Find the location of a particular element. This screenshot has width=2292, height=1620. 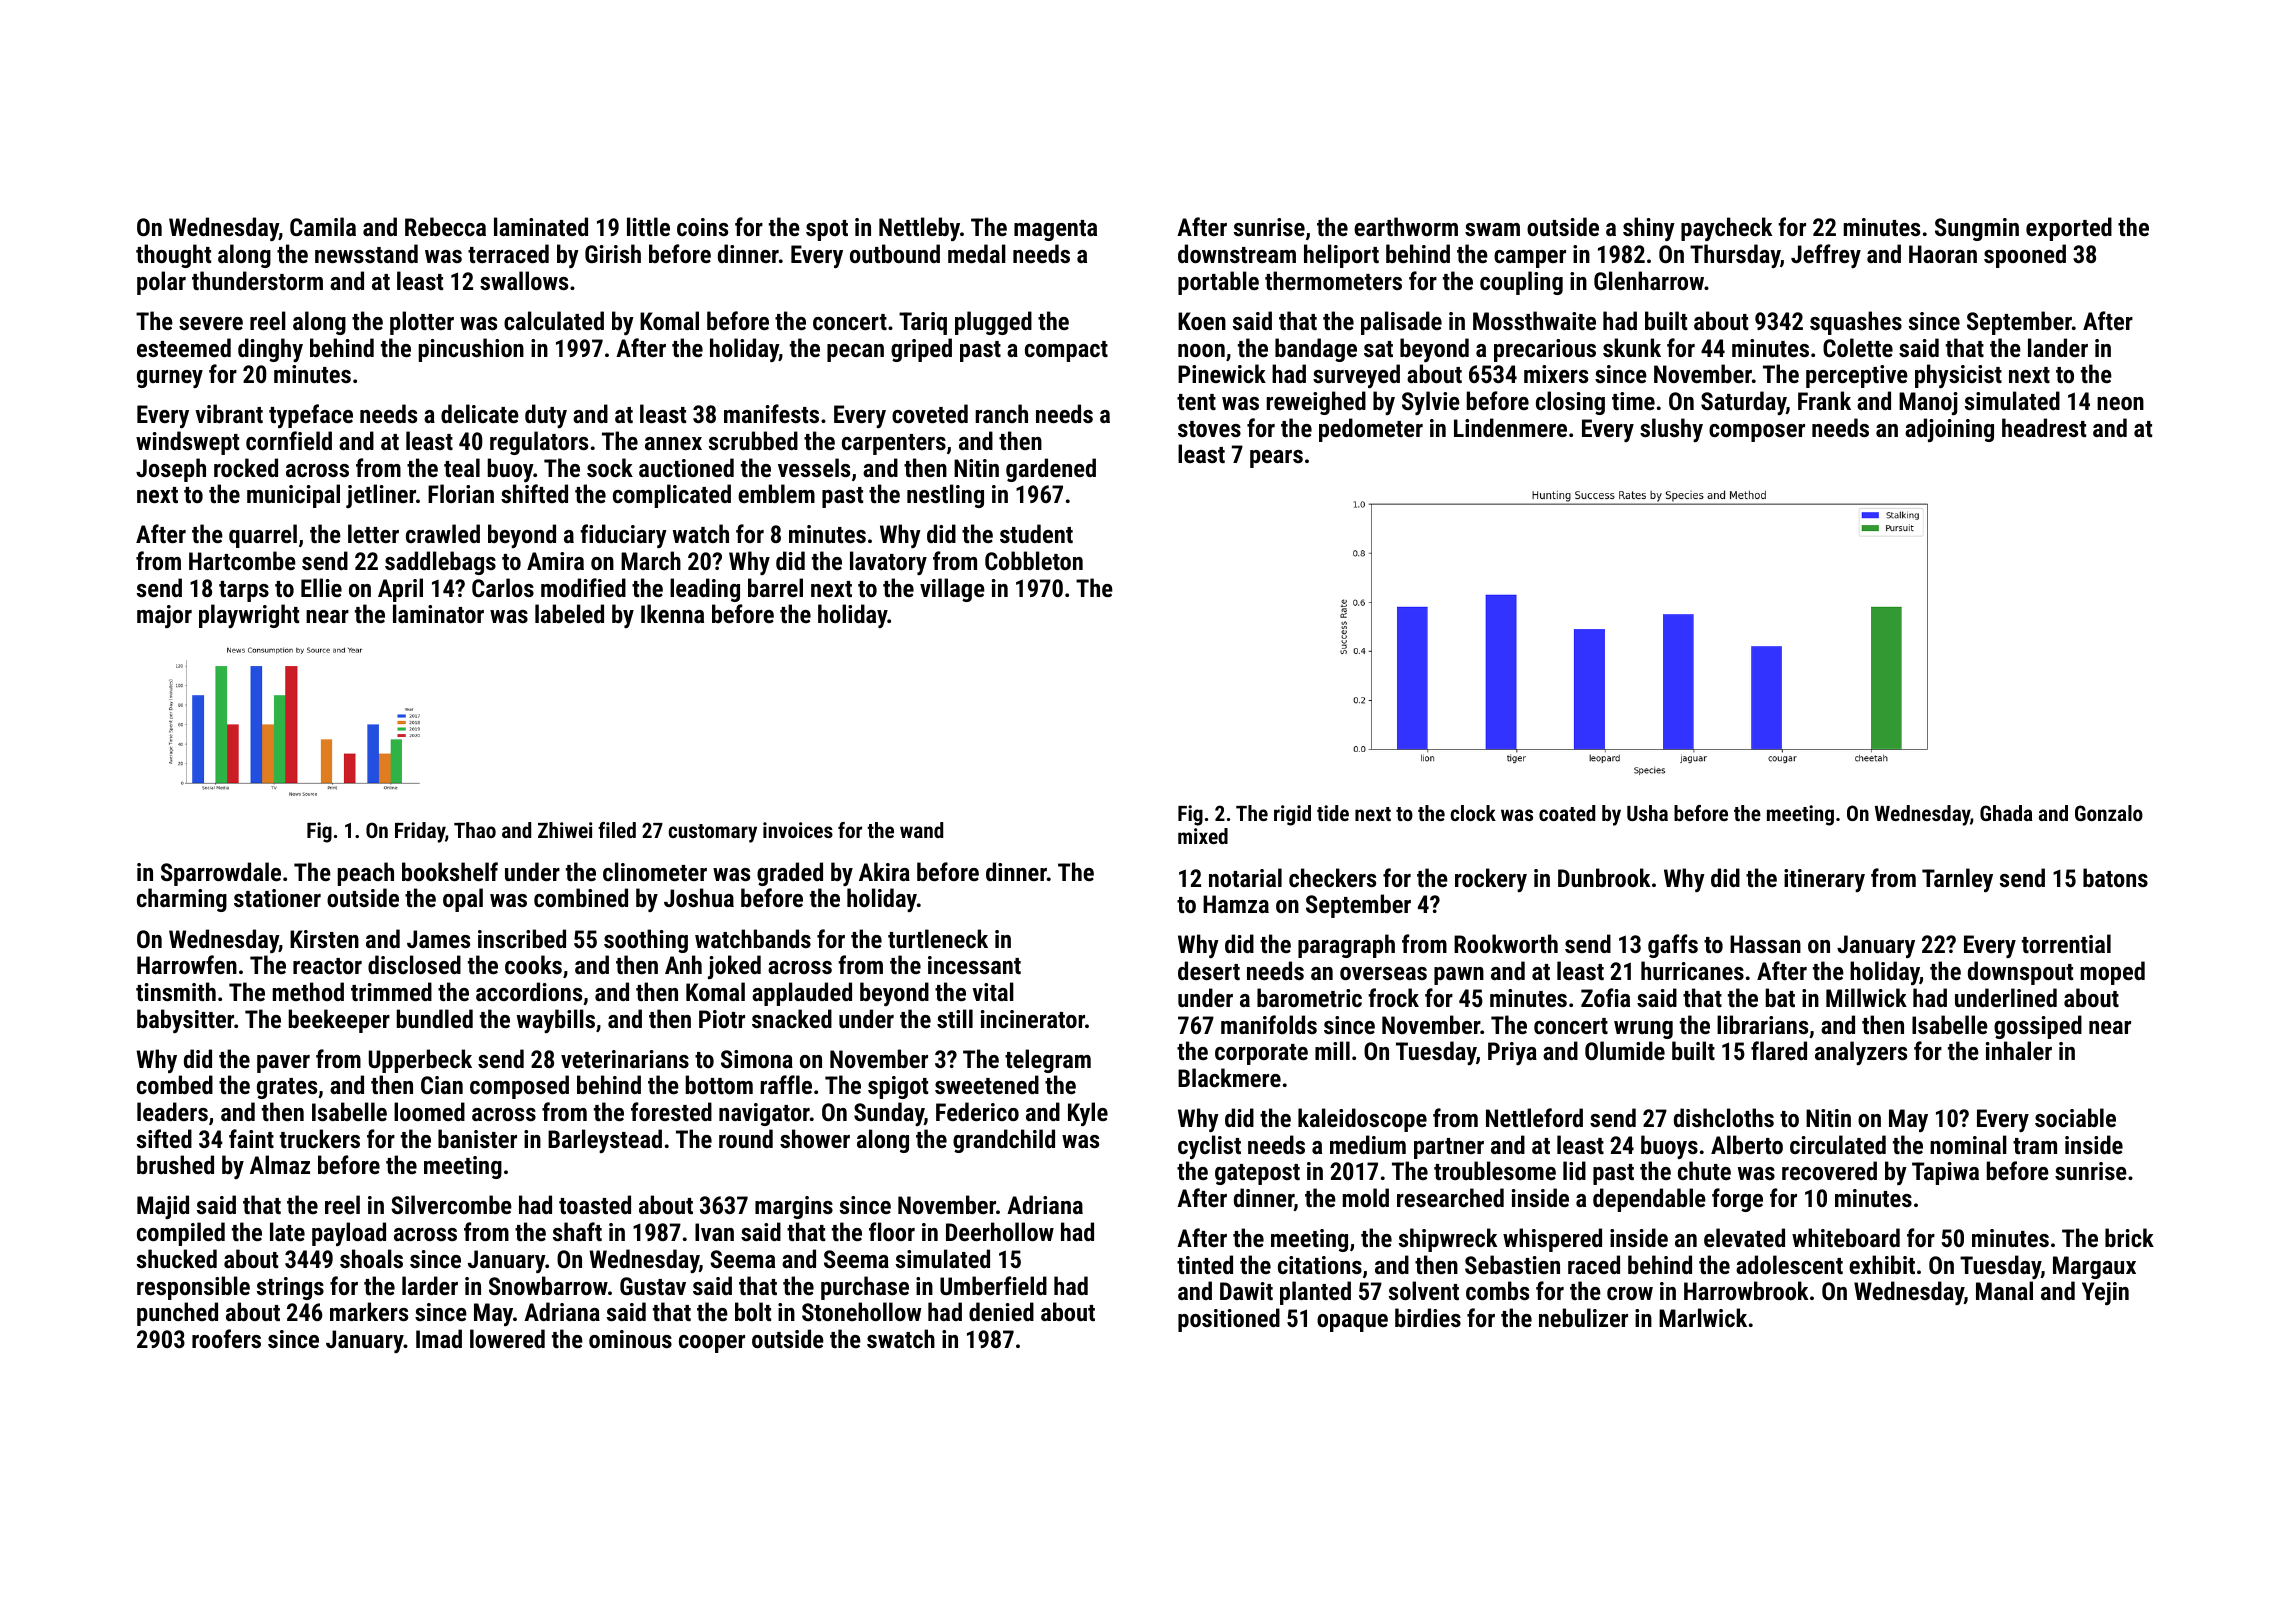

quarrel is located at coordinates (263, 536).
